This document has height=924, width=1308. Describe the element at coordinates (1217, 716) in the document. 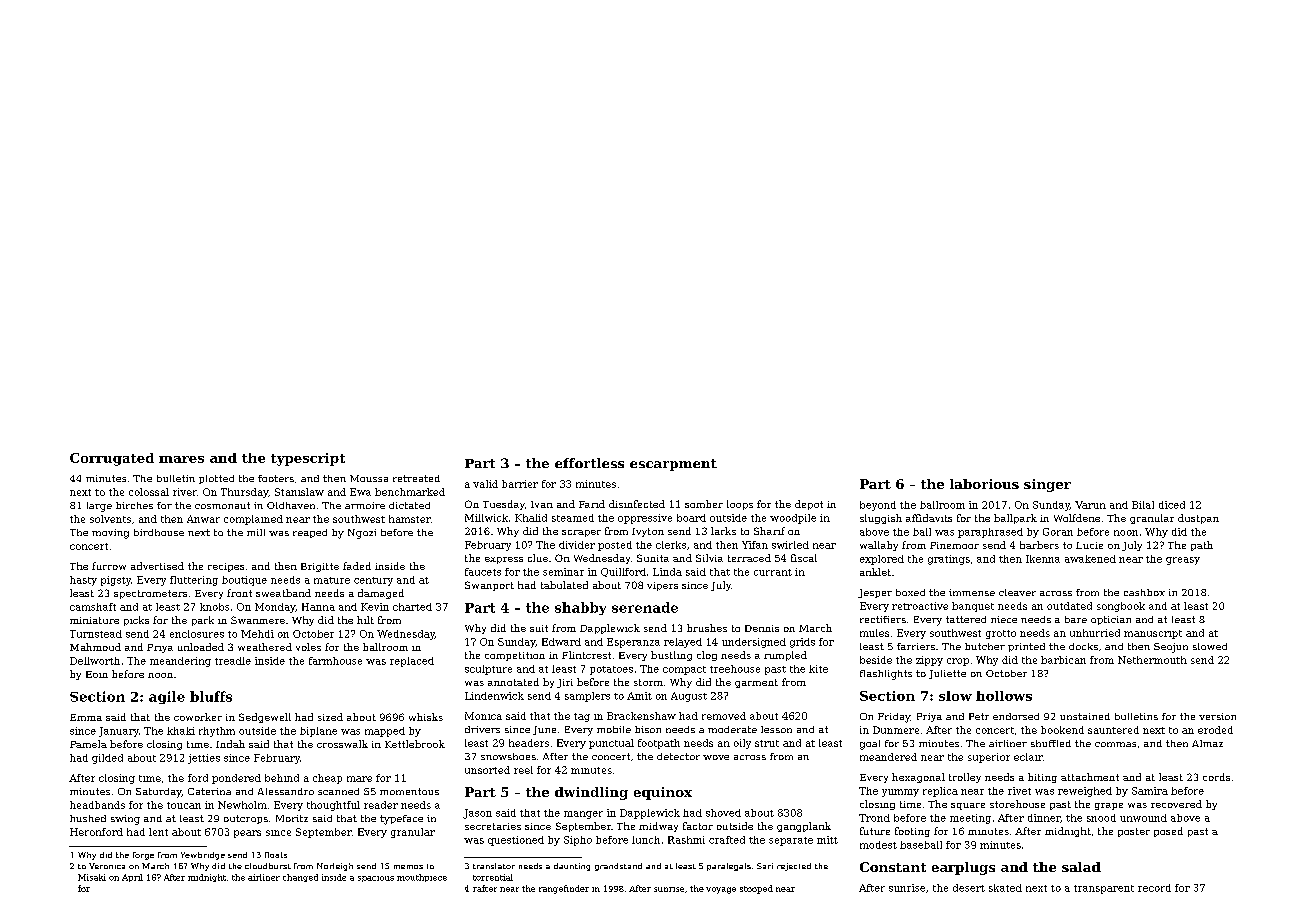

I see `version` at that location.
